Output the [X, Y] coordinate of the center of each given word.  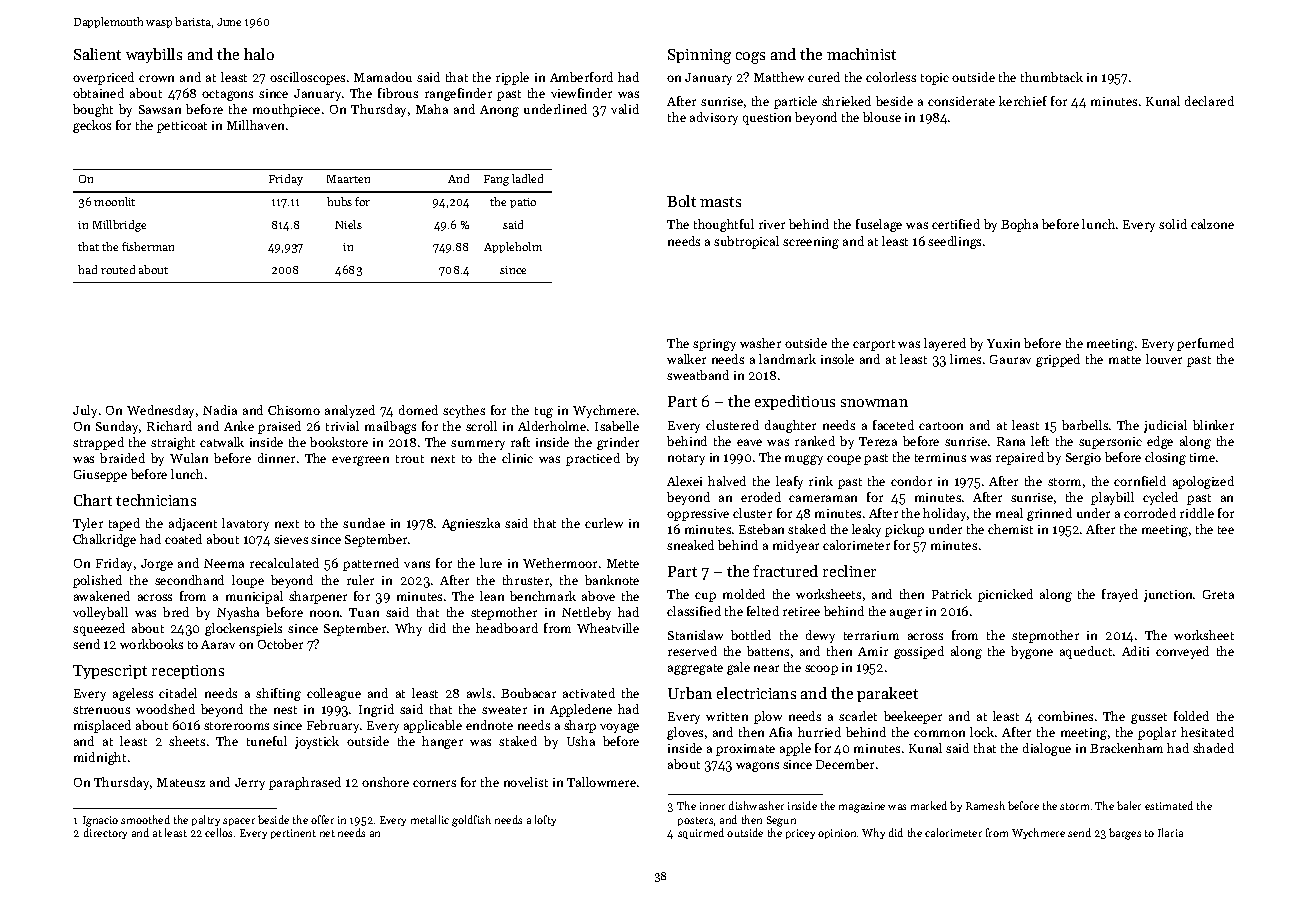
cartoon [941, 426]
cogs [750, 58]
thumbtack [1052, 77]
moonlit [114, 201]
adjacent [193, 524]
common [939, 733]
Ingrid [376, 710]
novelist [526, 782]
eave [749, 442]
